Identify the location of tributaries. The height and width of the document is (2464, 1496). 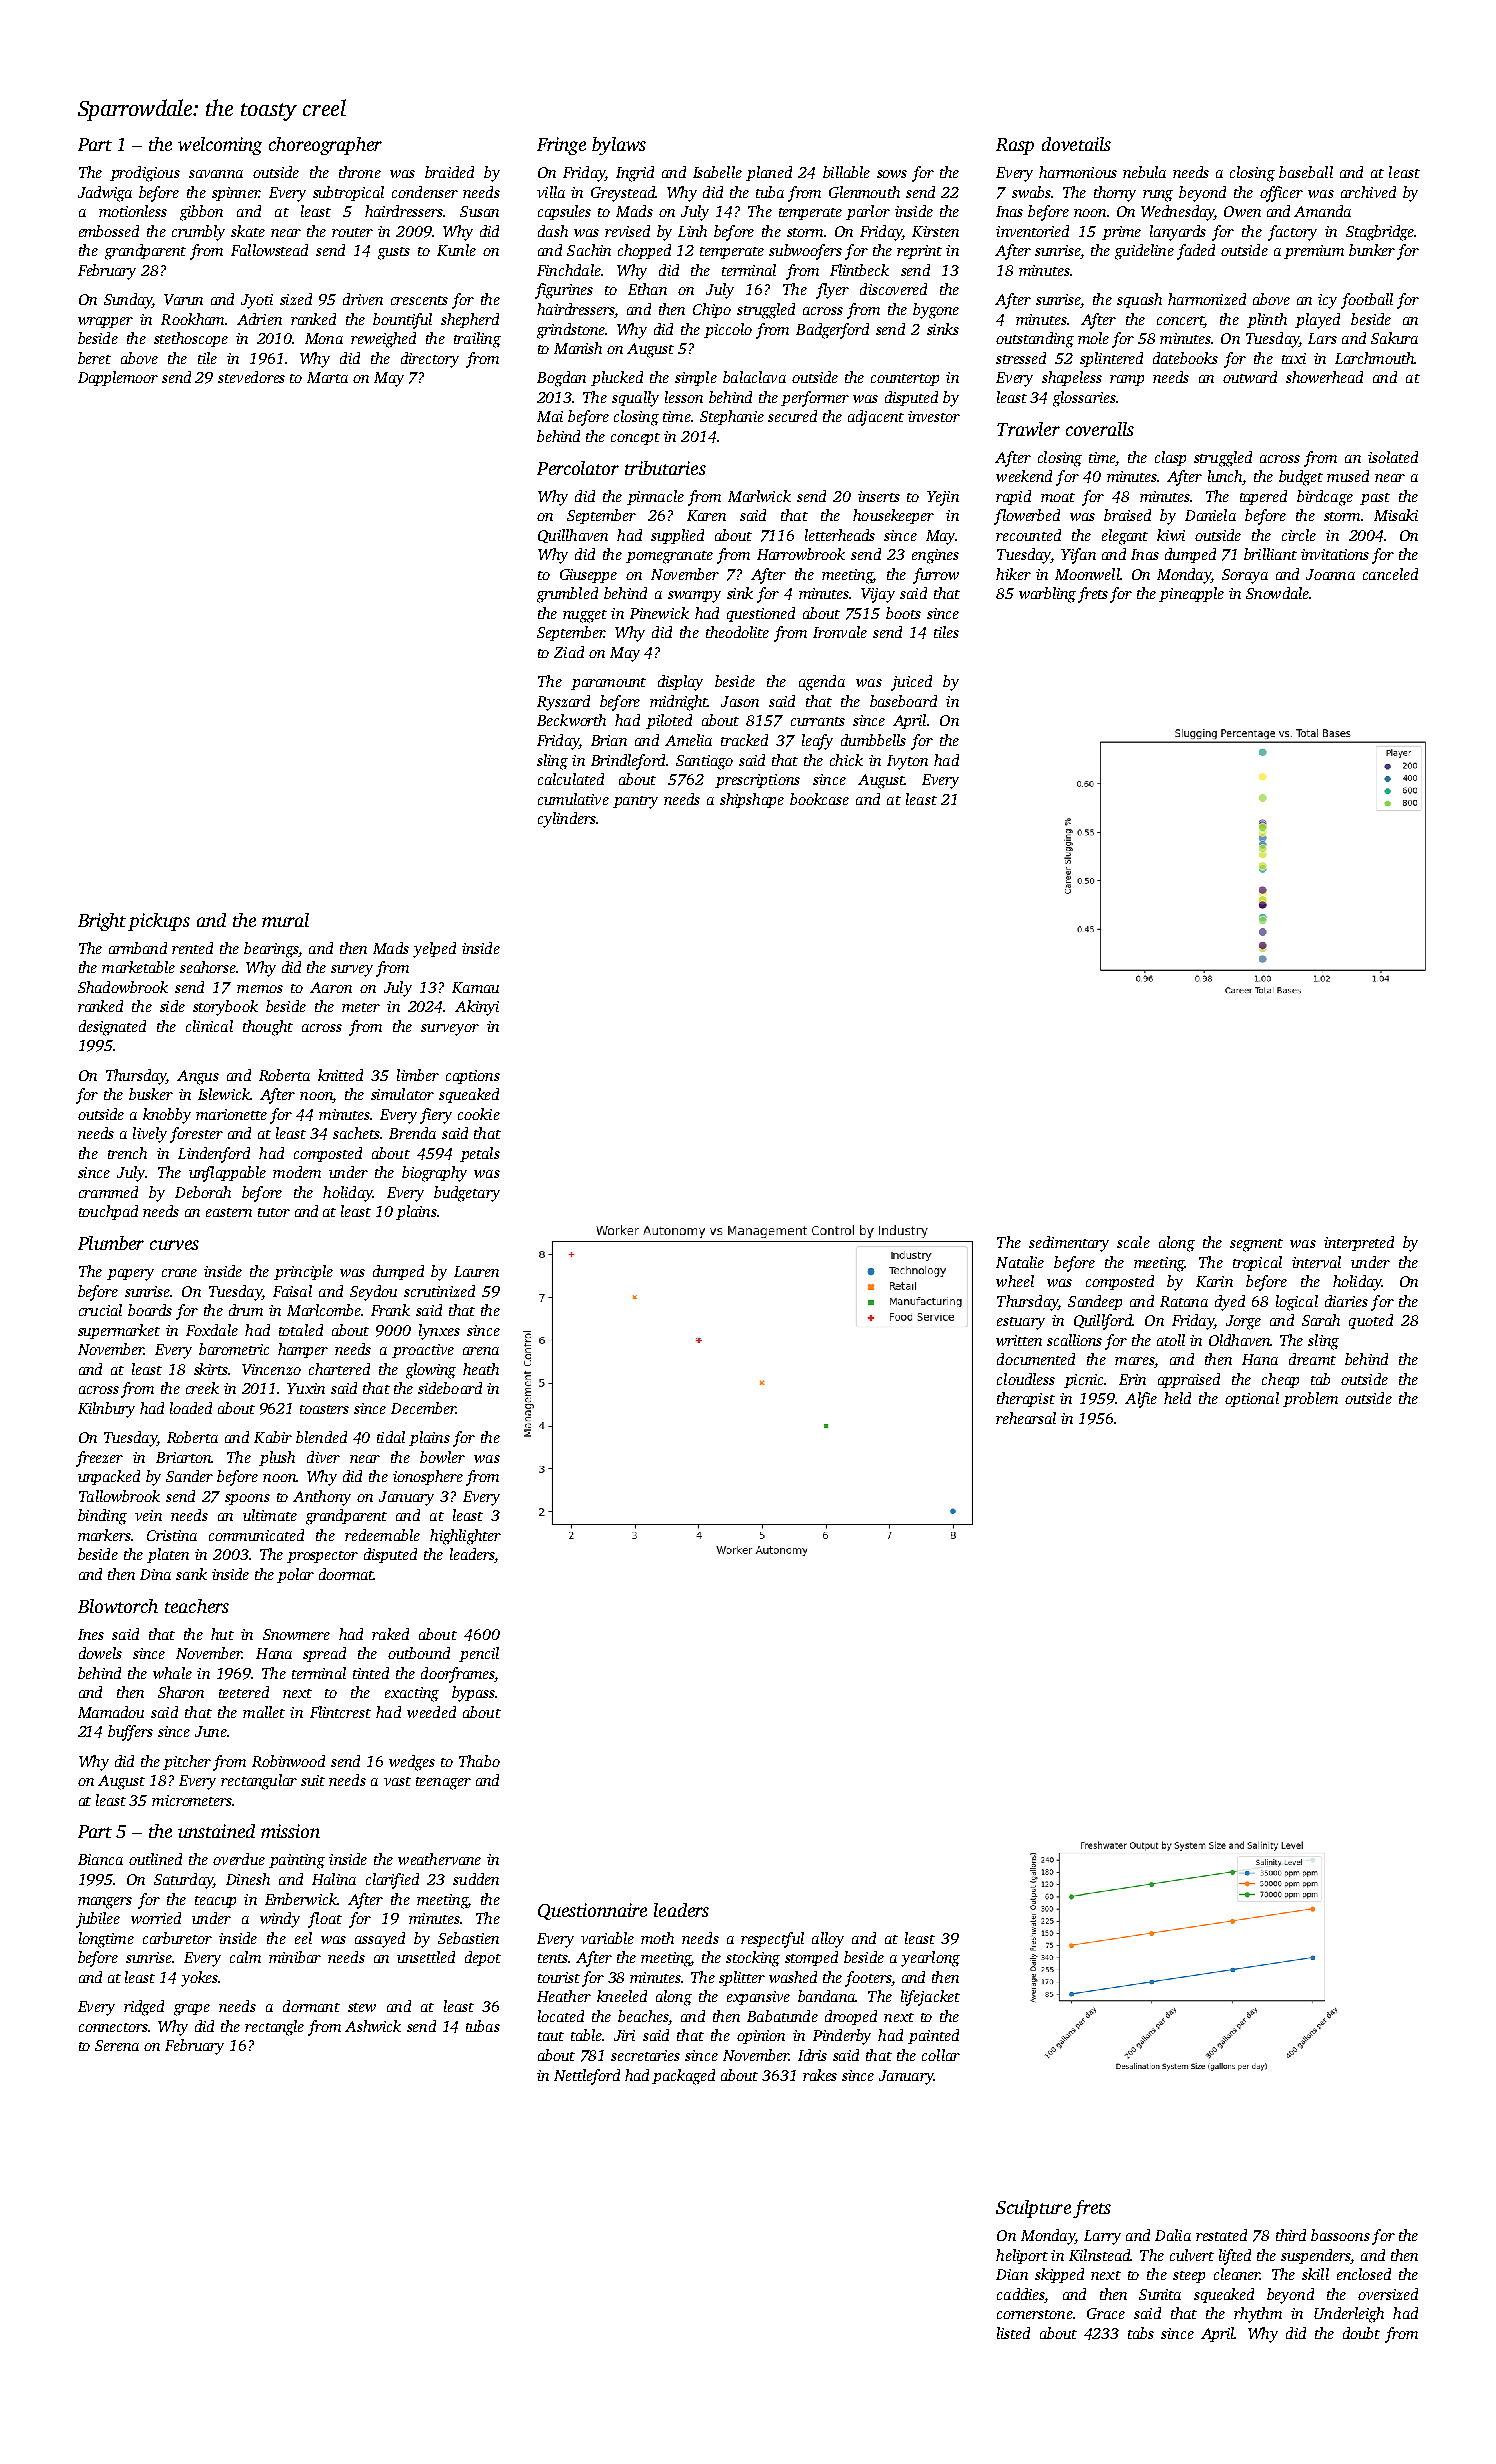
(665, 468).
